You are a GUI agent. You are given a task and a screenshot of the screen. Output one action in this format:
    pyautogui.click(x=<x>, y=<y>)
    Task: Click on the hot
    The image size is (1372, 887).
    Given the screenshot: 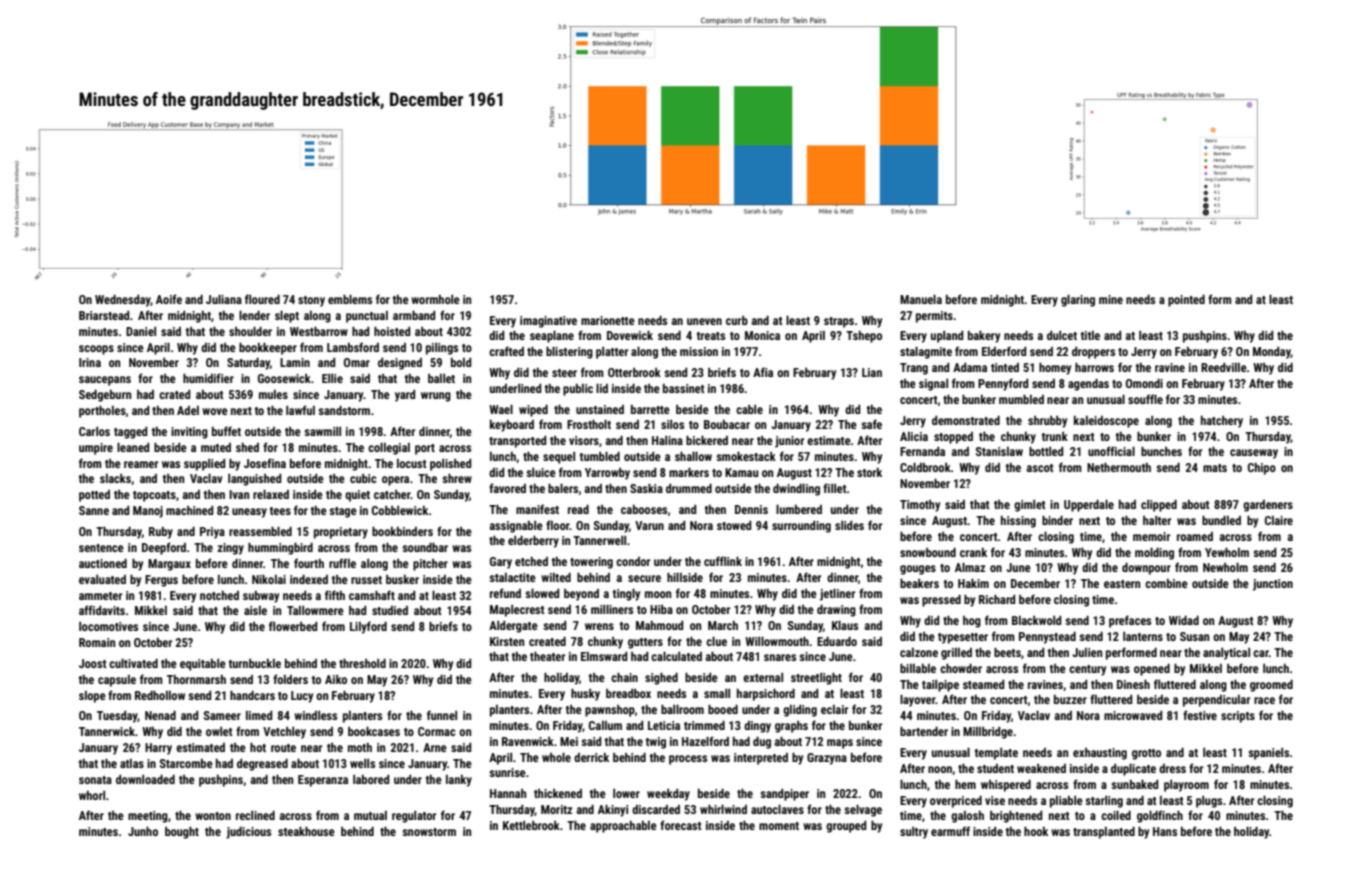 What is the action you would take?
    pyautogui.click(x=258, y=747)
